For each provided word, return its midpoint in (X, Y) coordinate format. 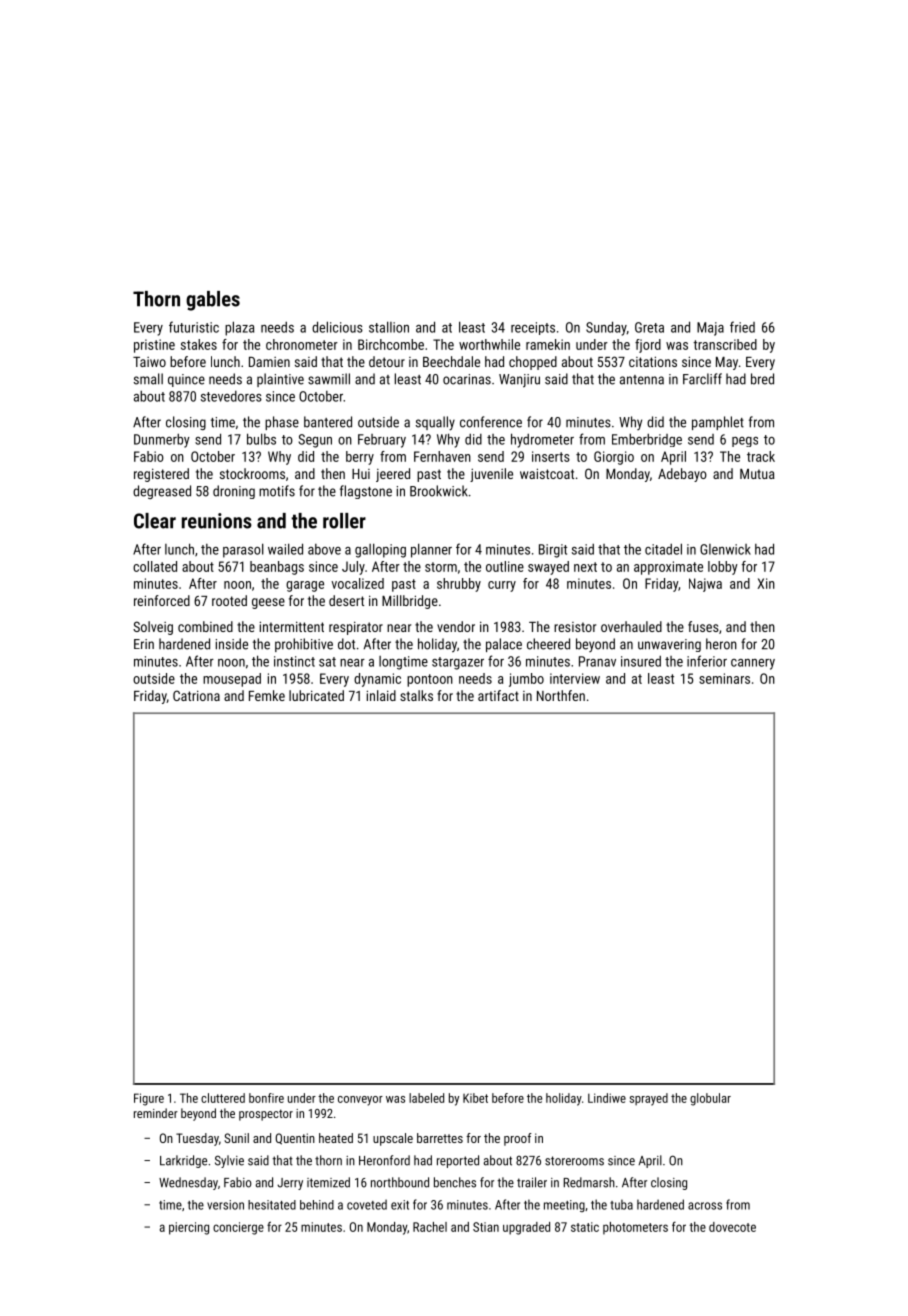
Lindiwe (607, 1098)
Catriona (196, 695)
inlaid (381, 695)
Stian (486, 1227)
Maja (710, 329)
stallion (389, 327)
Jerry (290, 1184)
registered (161, 475)
